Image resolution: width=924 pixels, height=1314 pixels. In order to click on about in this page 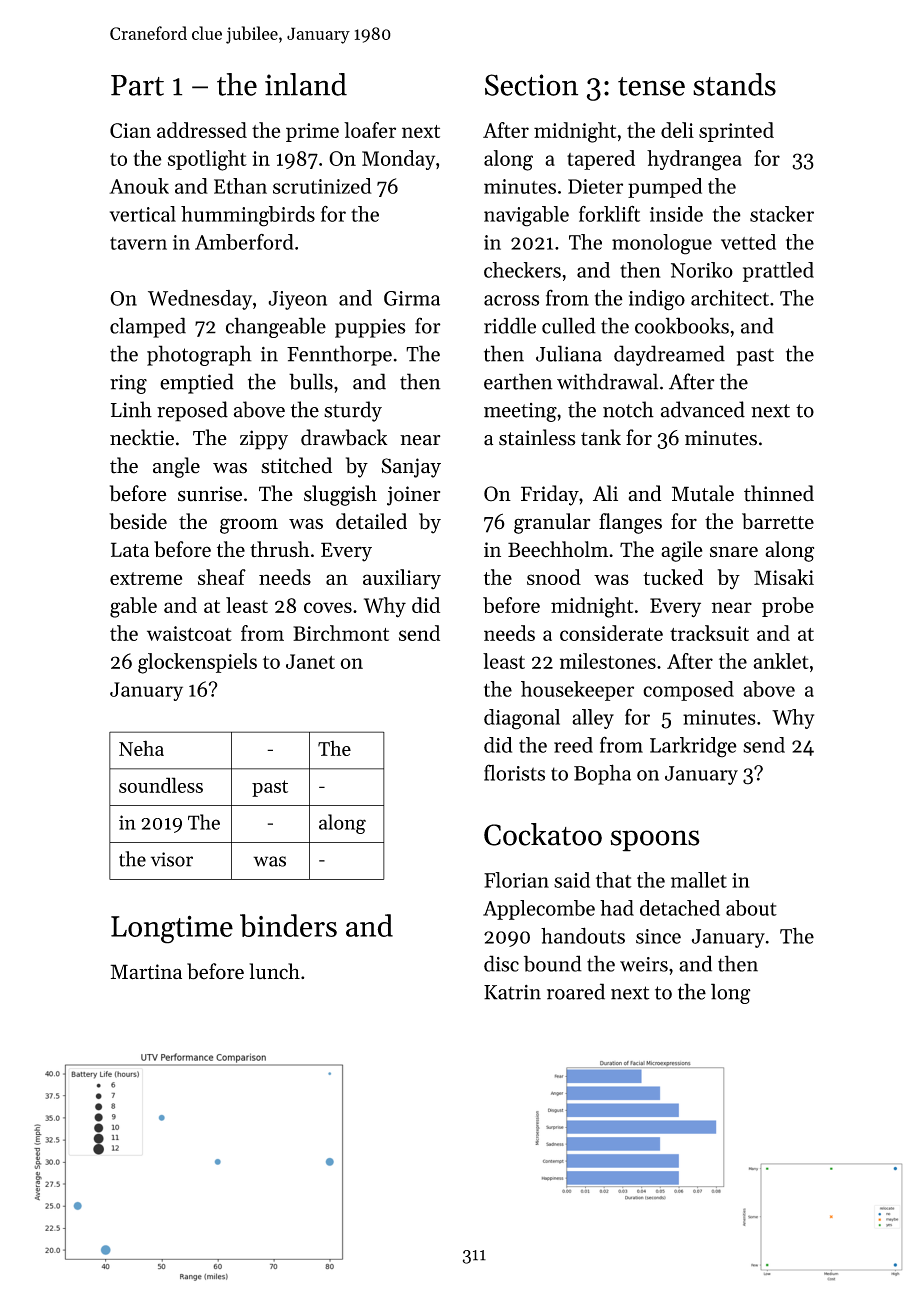, I will do `click(751, 908)`.
